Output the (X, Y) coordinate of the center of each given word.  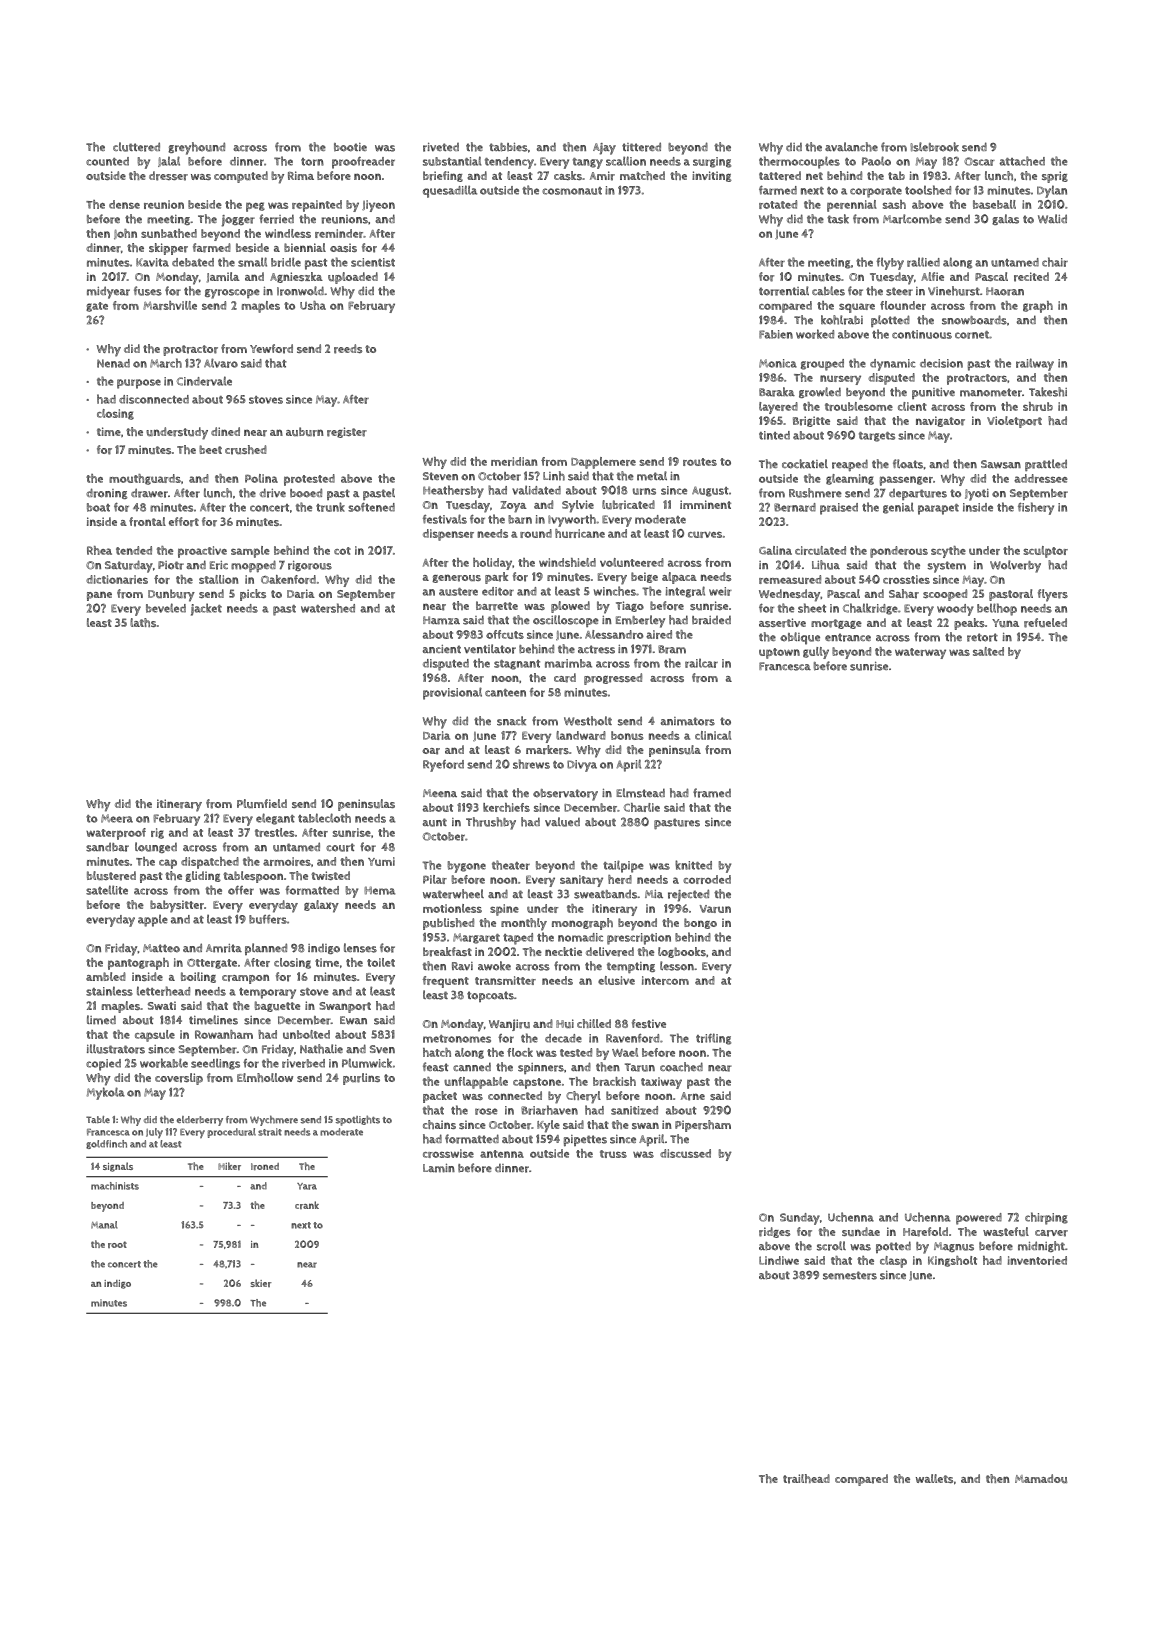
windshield (567, 562)
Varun (715, 909)
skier (261, 1283)
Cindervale (204, 381)
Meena (440, 793)
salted (988, 651)
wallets (934, 1478)
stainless (109, 991)
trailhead (806, 1479)
